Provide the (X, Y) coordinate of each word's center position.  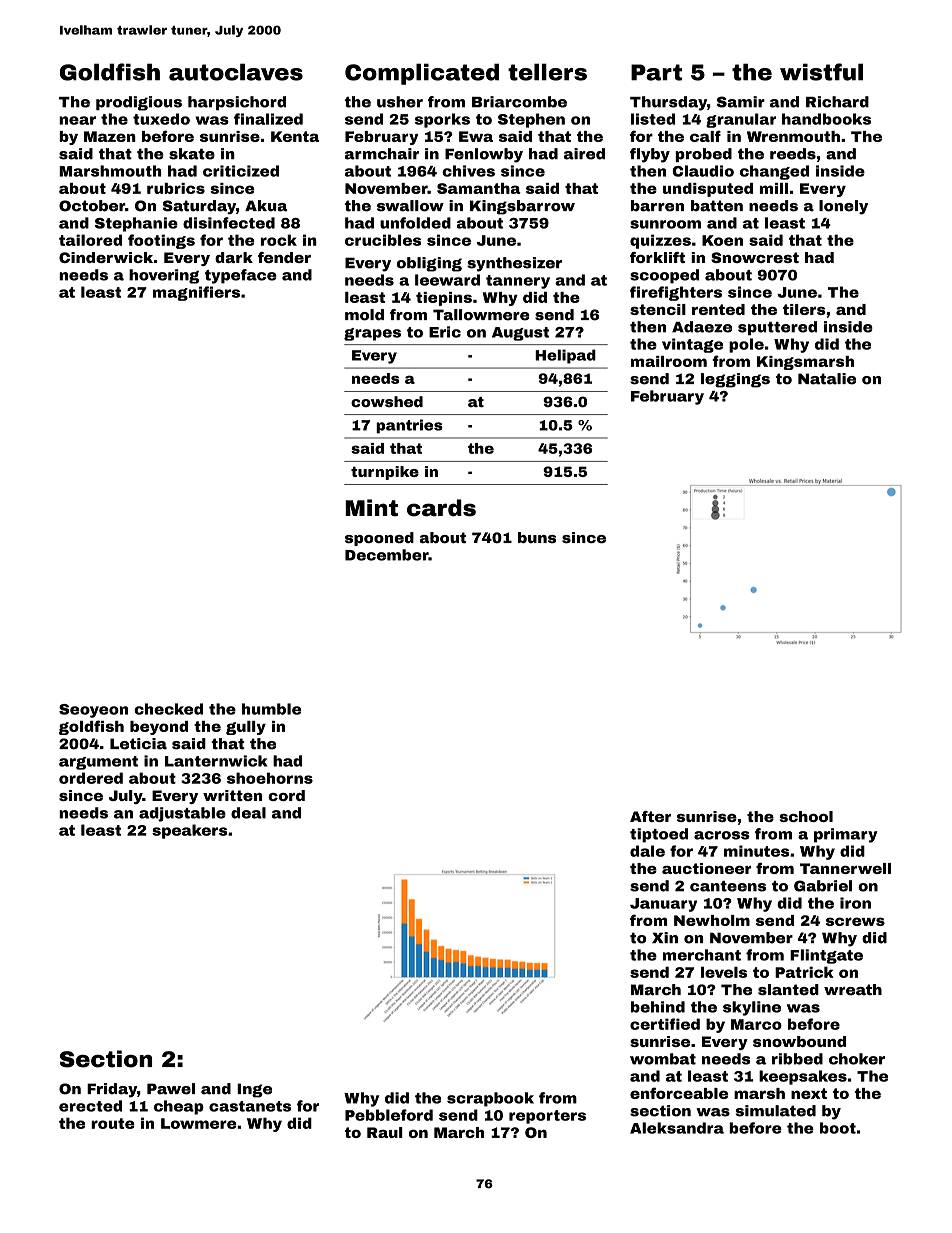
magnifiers (196, 293)
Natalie (827, 379)
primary (845, 835)
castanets (250, 1106)
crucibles (383, 240)
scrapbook (490, 1099)
